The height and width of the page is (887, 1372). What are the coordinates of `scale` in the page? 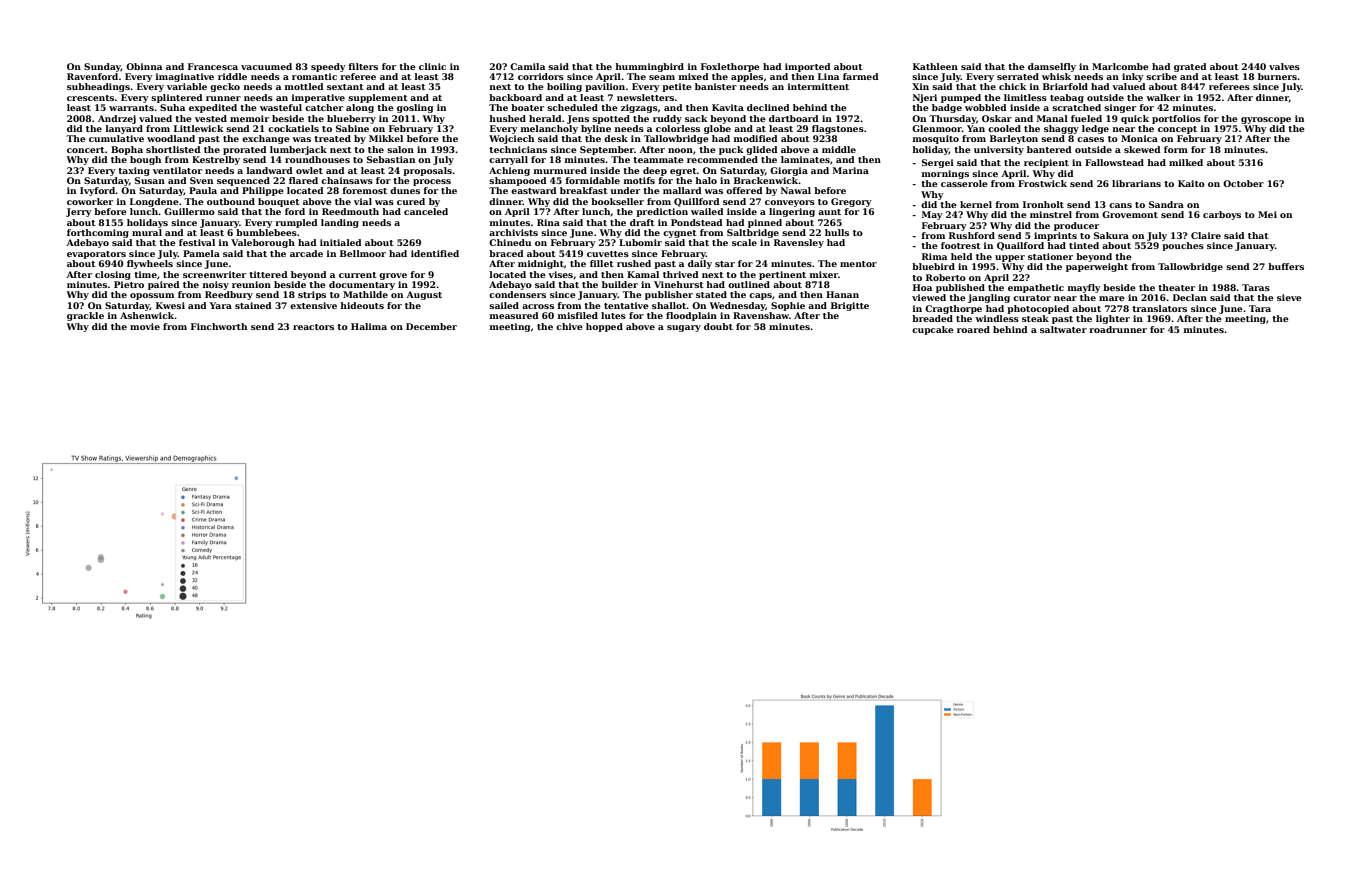 It's located at (744, 242).
